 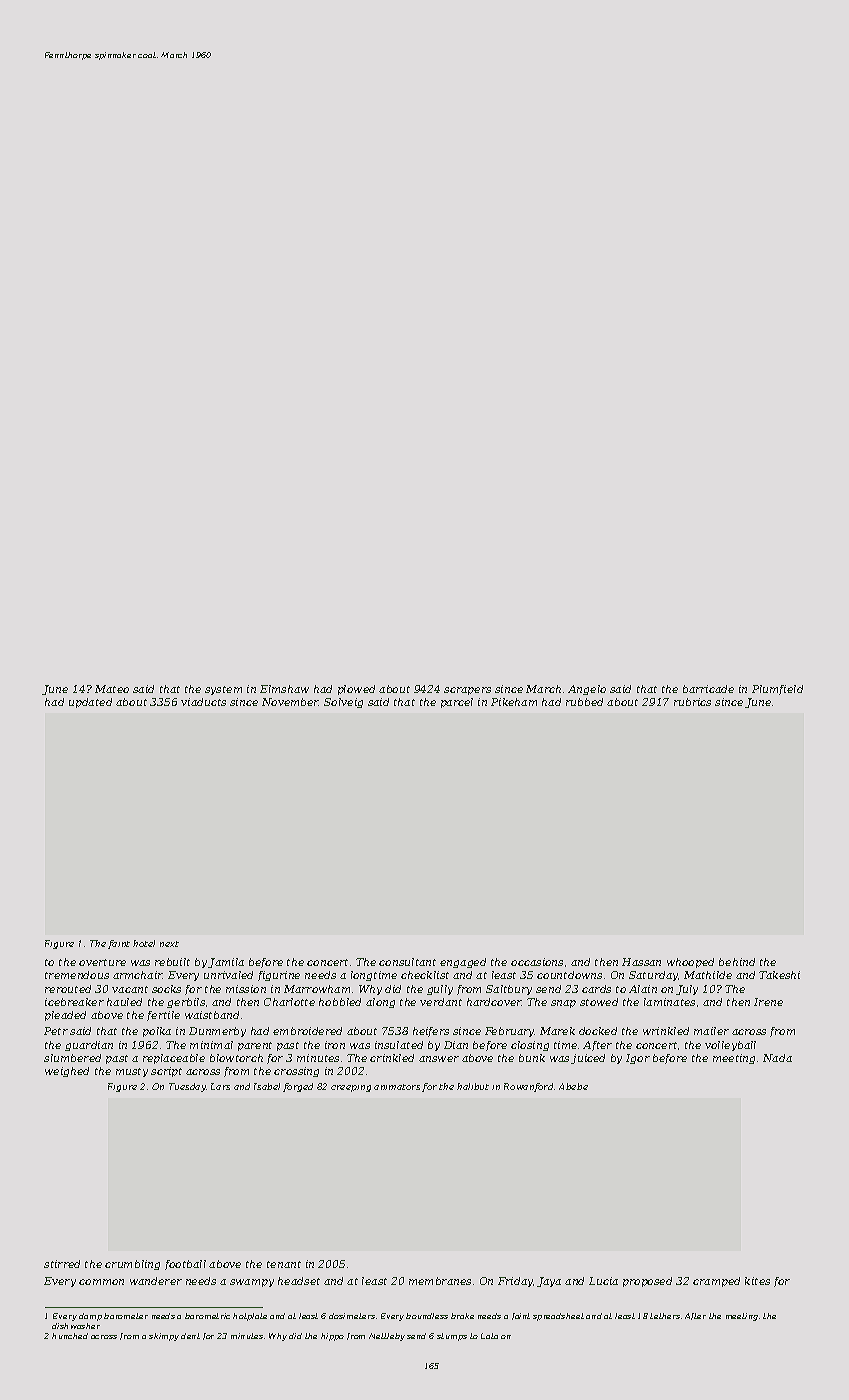 What do you see at coordinates (90, 703) in the screenshot?
I see `updated` at bounding box center [90, 703].
